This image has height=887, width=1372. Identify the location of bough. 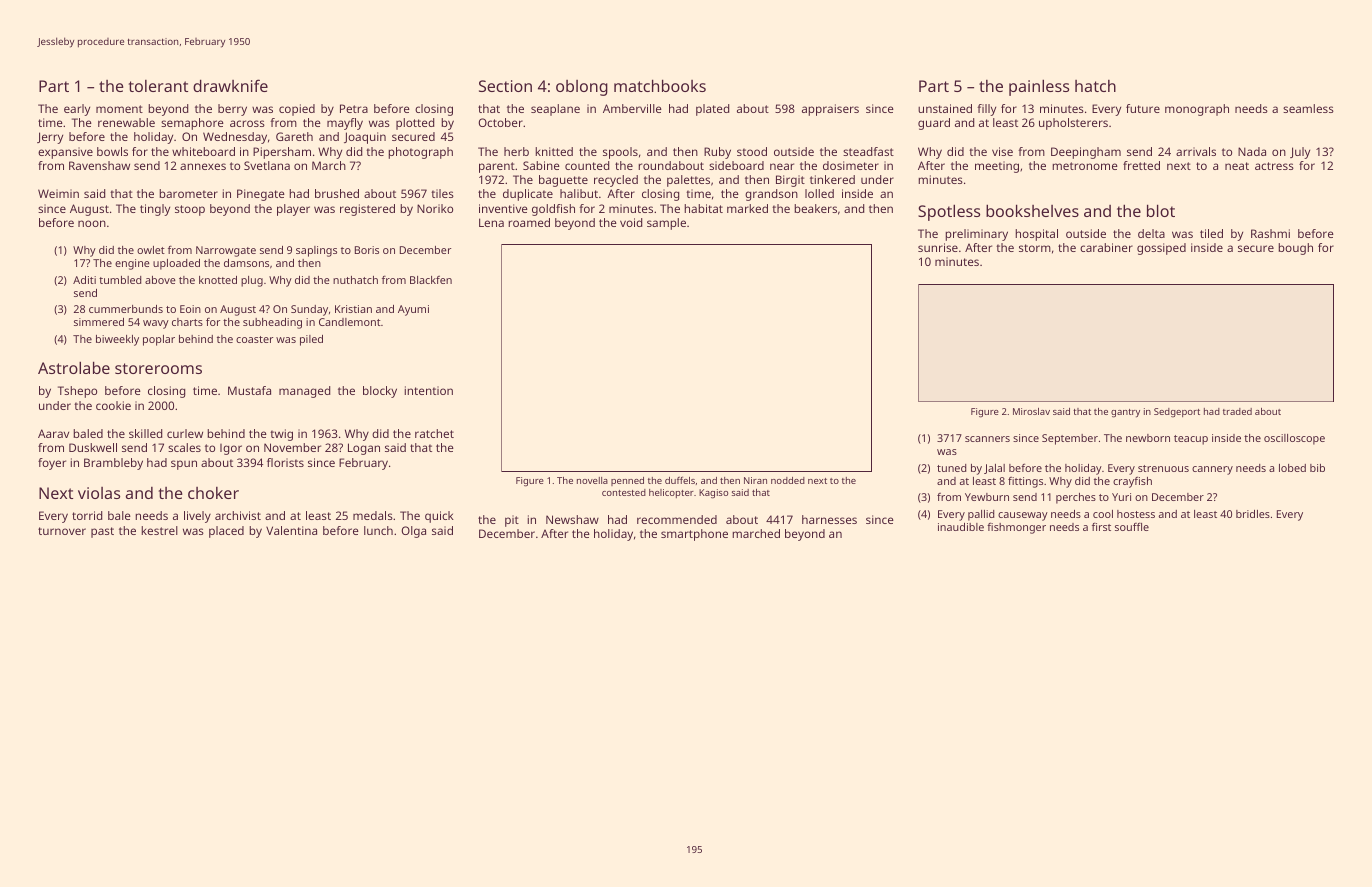
(1295, 249).
